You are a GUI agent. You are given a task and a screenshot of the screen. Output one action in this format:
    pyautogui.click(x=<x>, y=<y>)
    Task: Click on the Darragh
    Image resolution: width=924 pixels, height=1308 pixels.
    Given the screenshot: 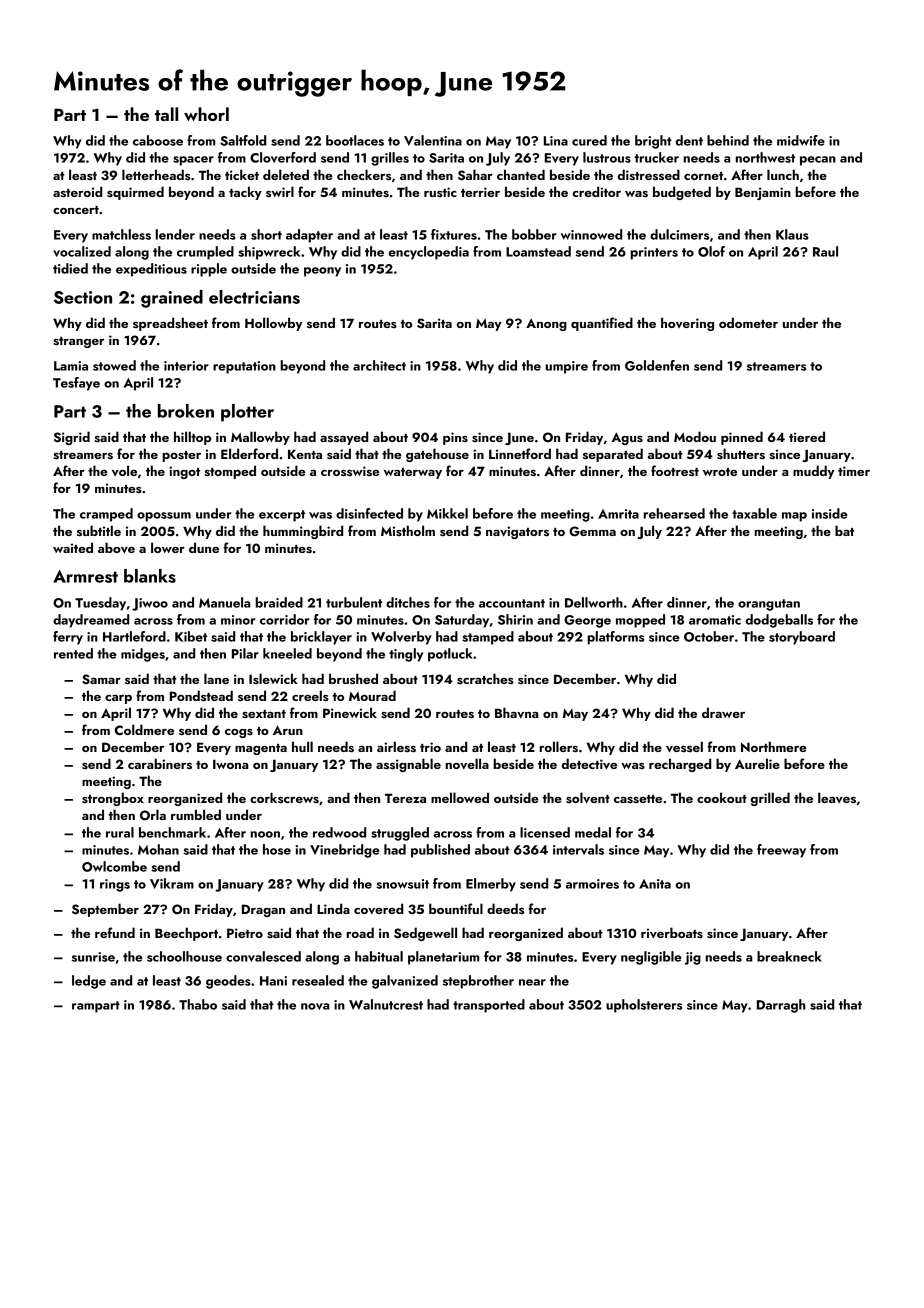 What is the action you would take?
    pyautogui.click(x=781, y=1006)
